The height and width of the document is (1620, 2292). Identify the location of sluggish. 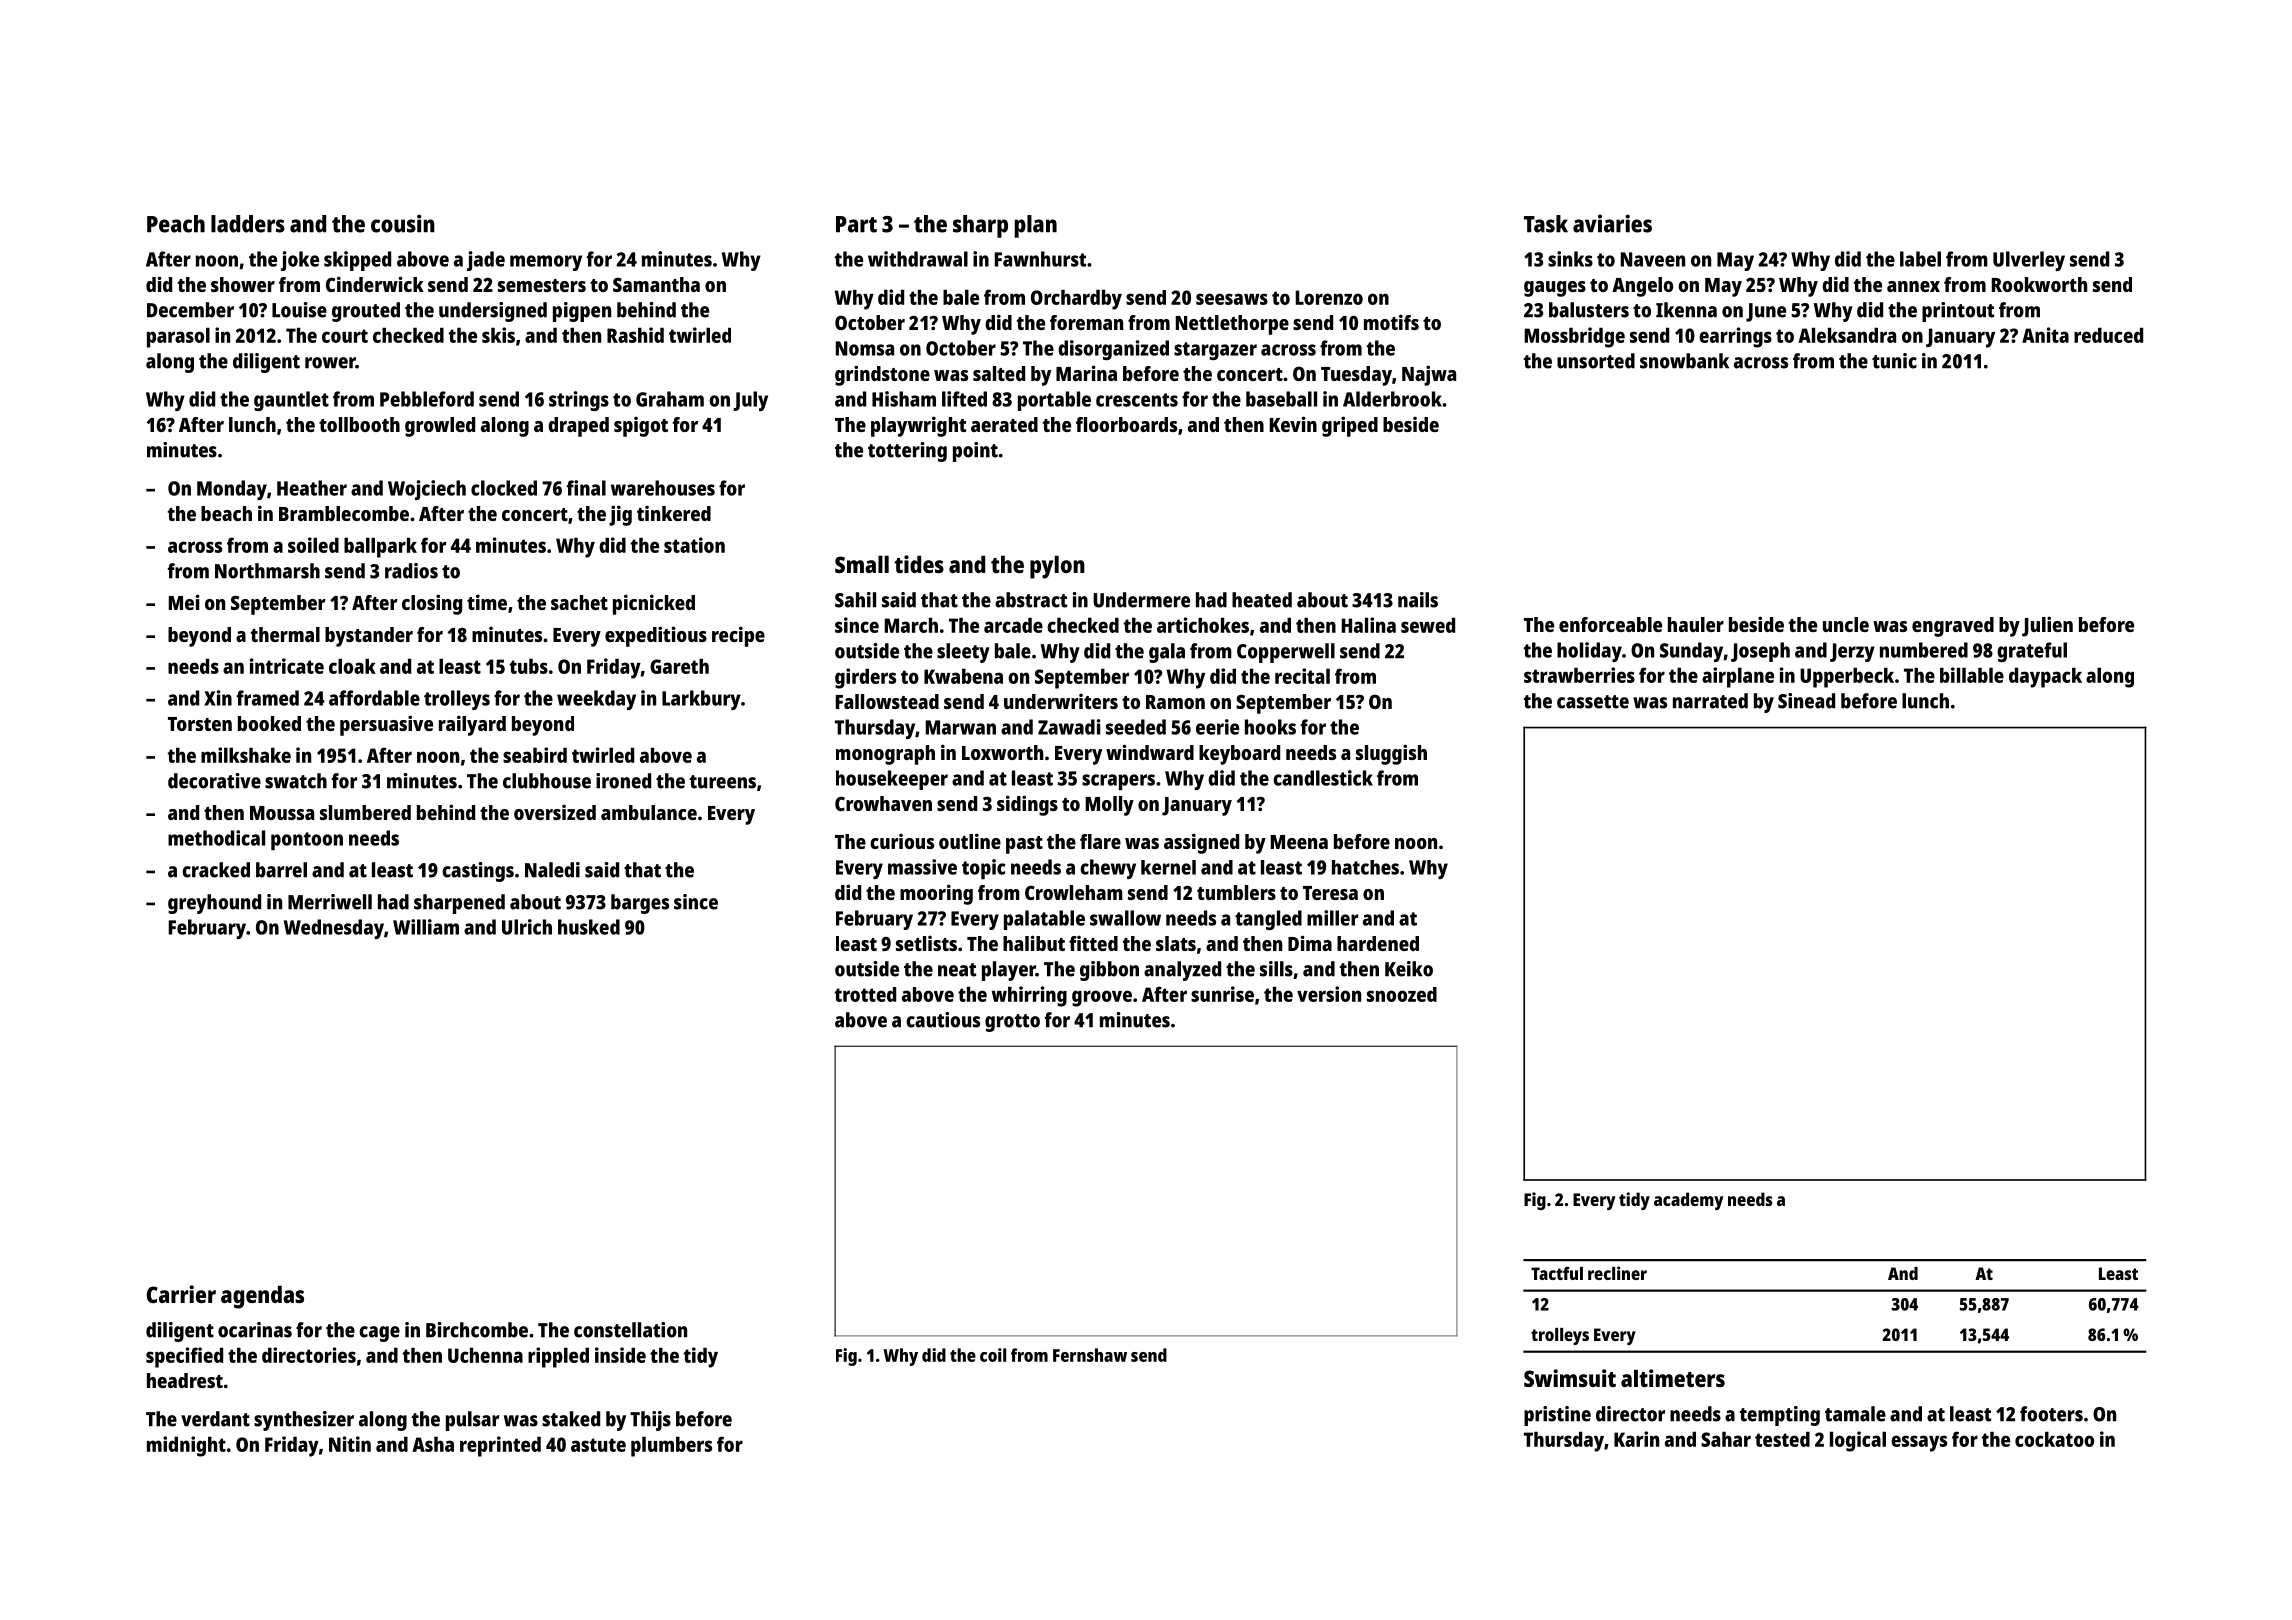
(1391, 754).
